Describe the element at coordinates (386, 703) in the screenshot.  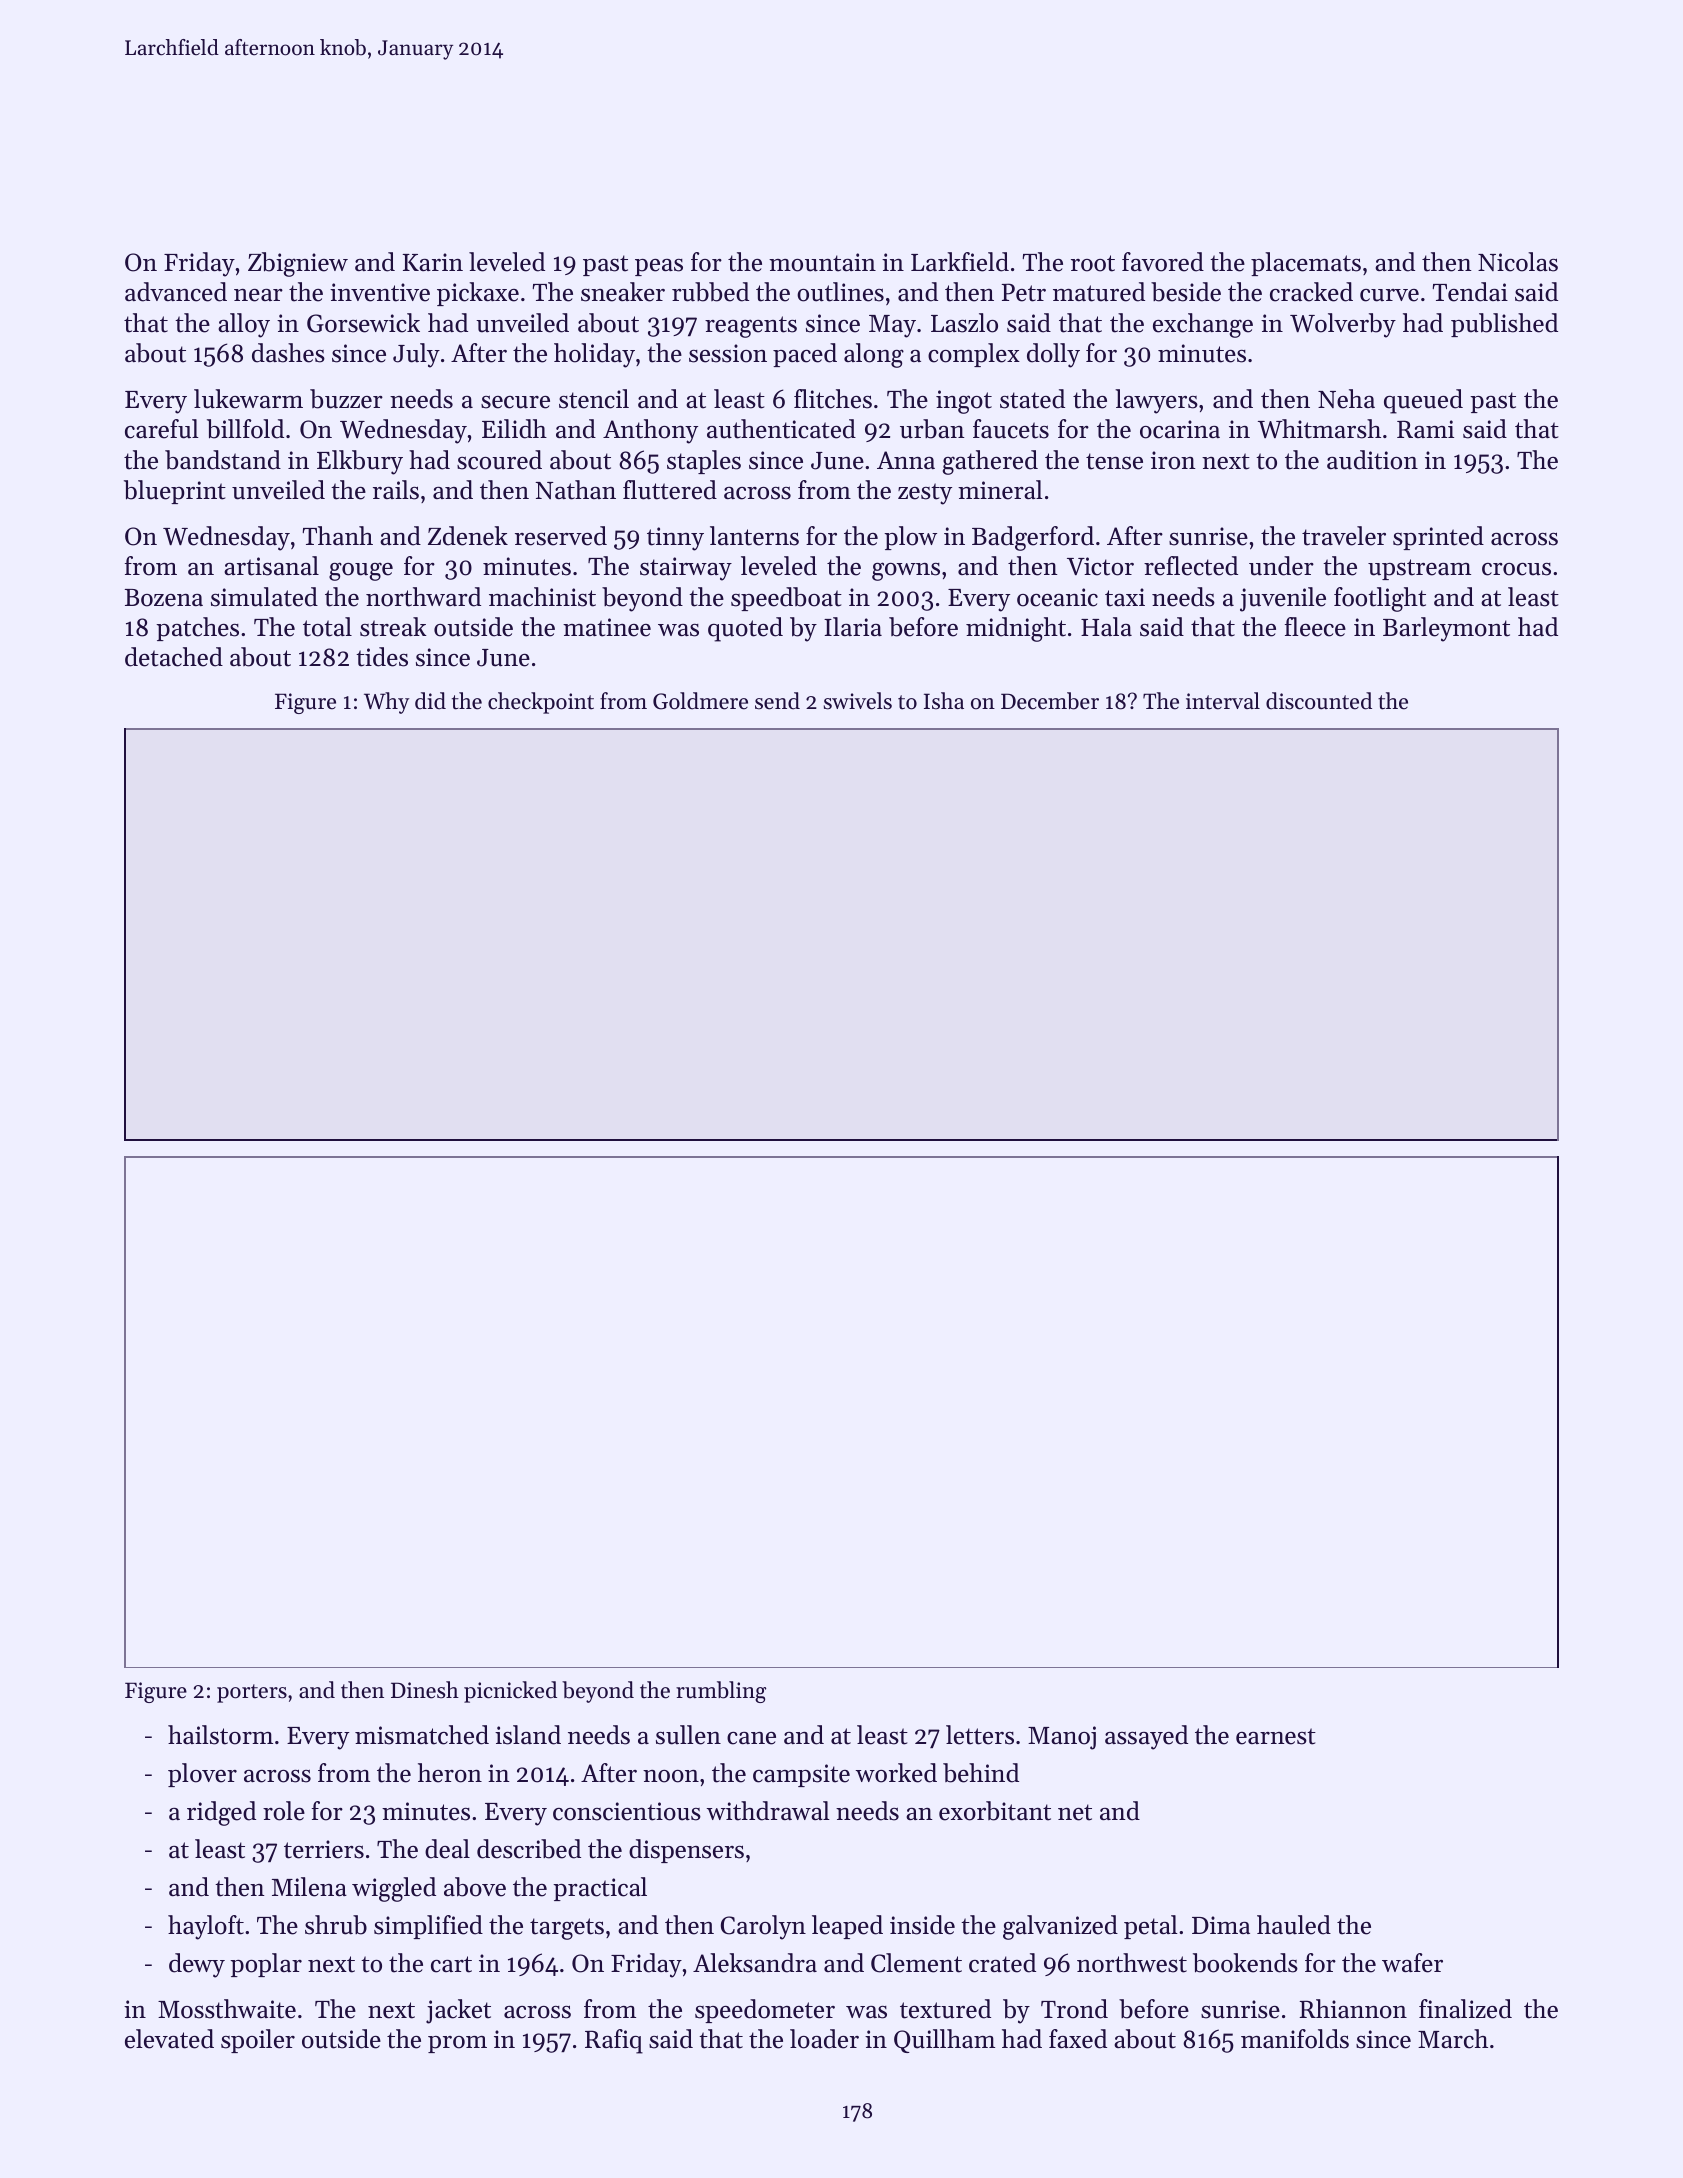
I see `Why` at that location.
